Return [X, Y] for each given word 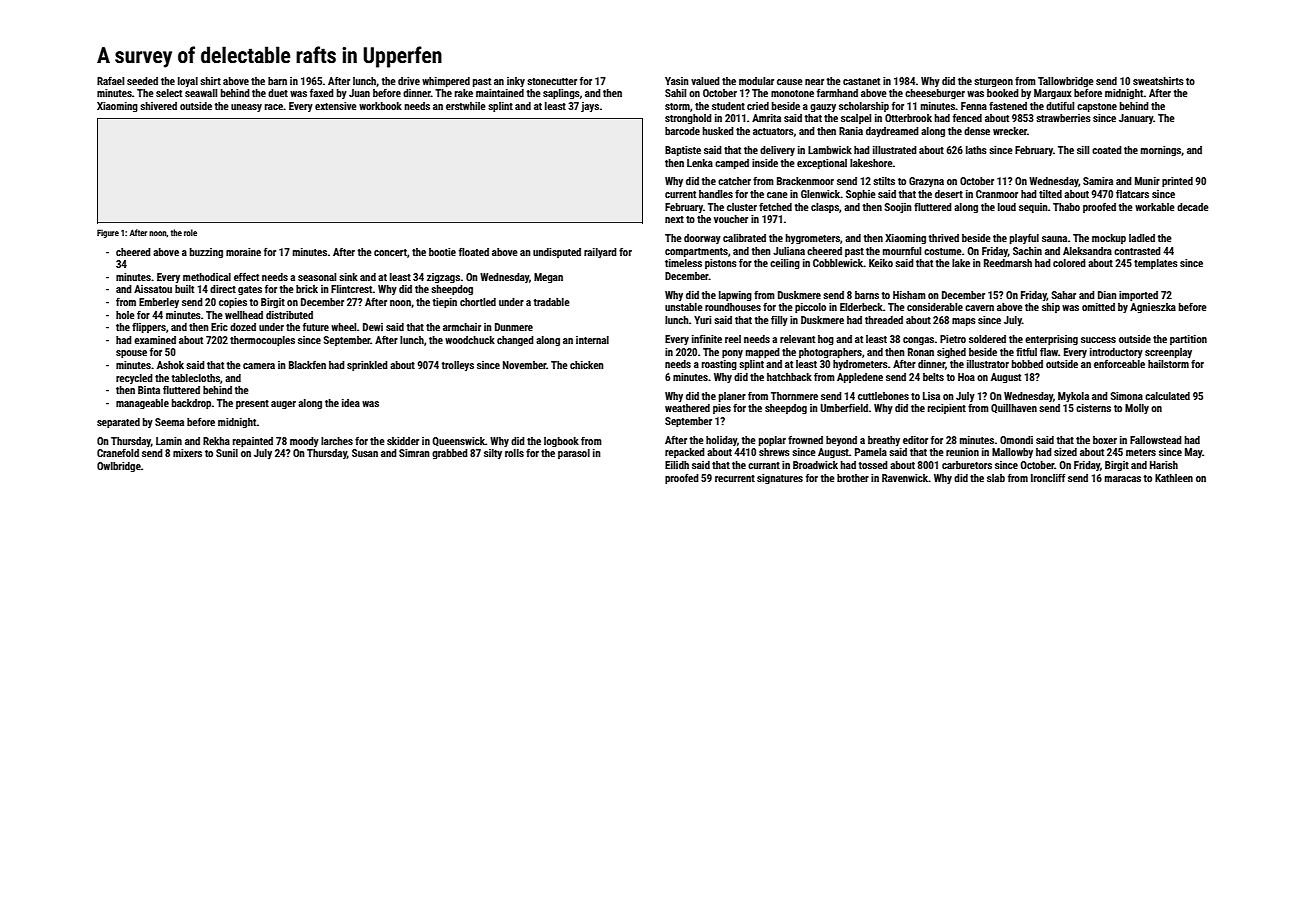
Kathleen [1174, 478]
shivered [158, 106]
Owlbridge [119, 467]
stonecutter [552, 81]
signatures [780, 479]
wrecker [1010, 131]
